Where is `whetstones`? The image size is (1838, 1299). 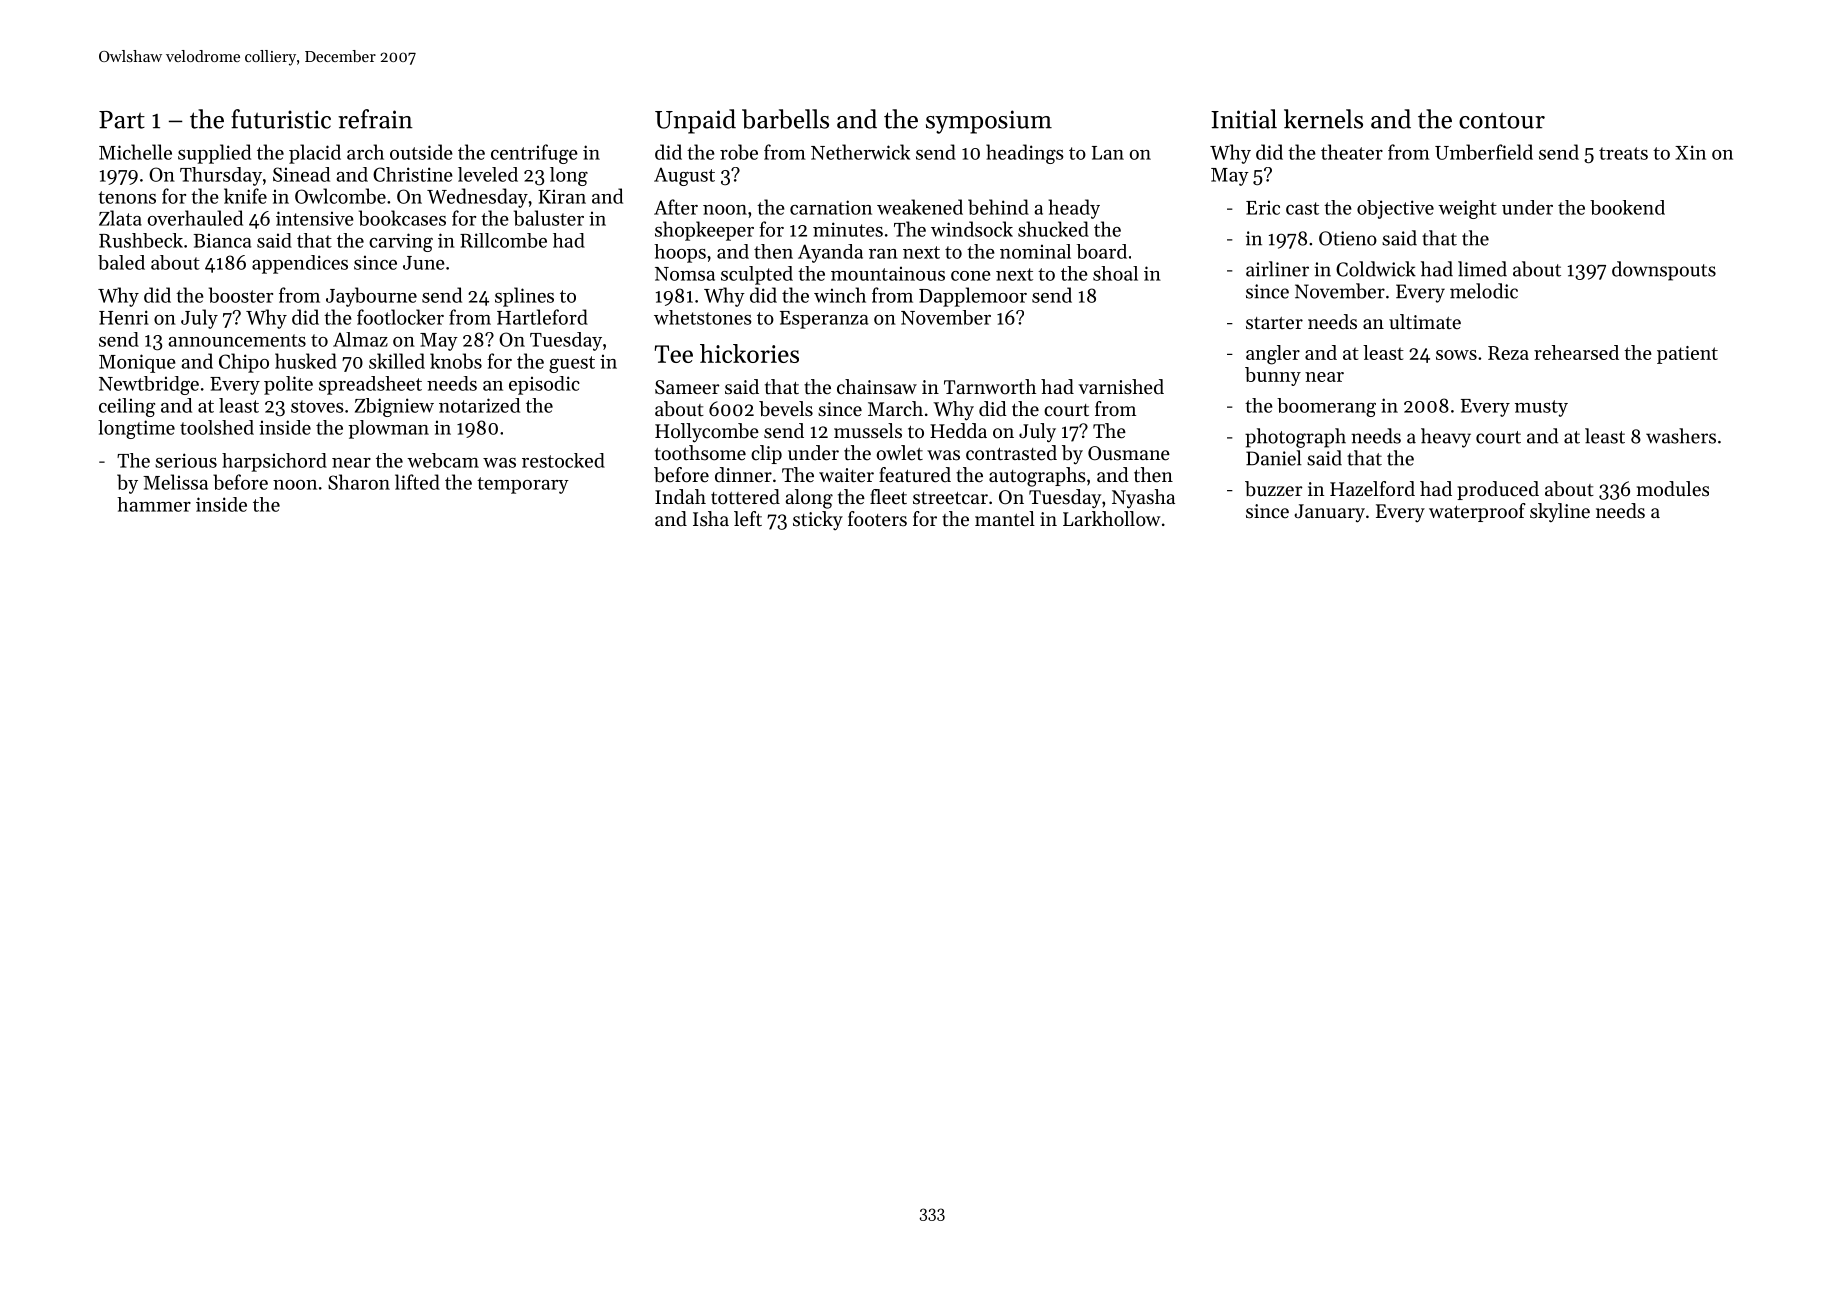
whetstones is located at coordinates (703, 317).
